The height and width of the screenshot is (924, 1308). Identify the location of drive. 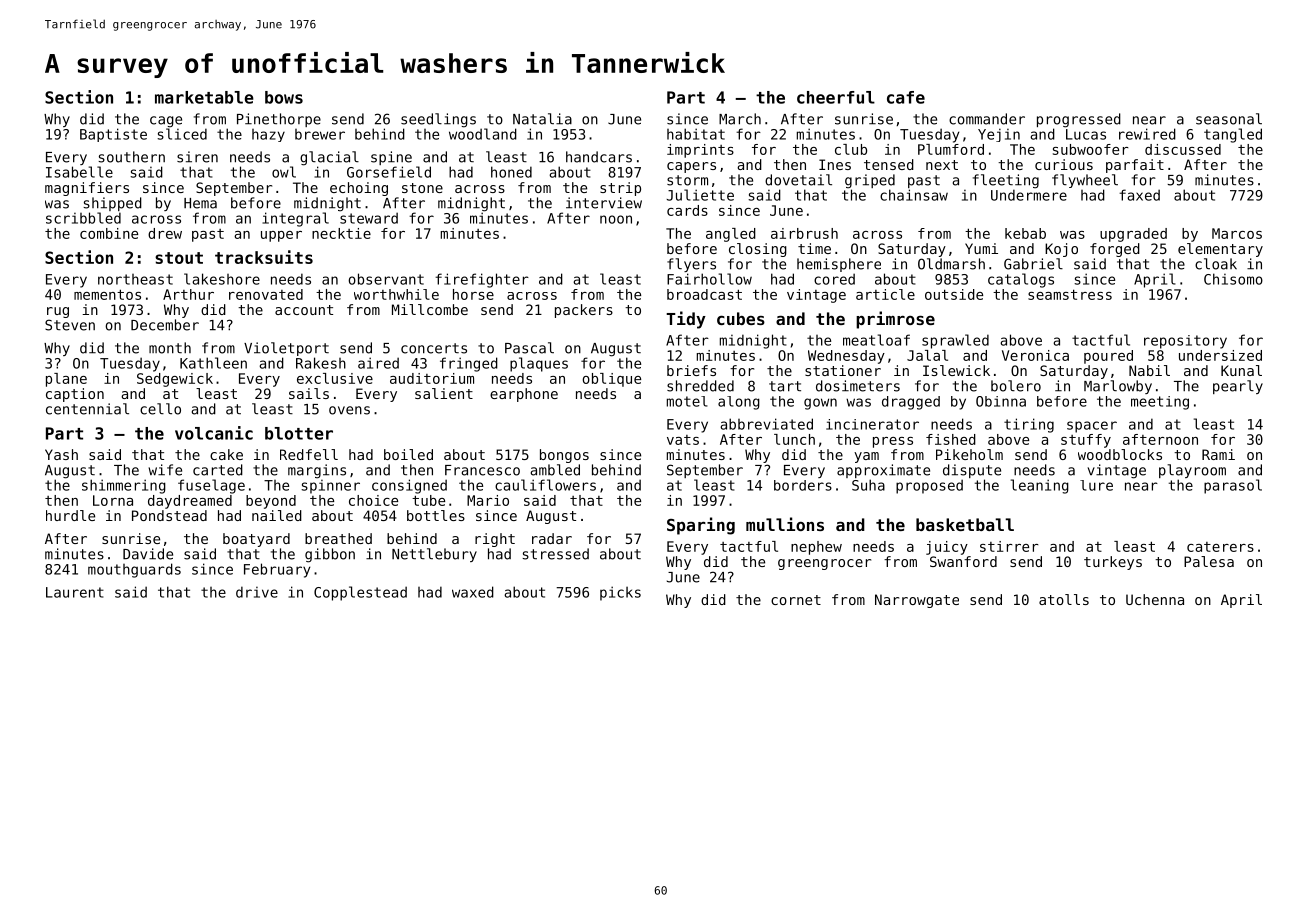
(257, 592).
